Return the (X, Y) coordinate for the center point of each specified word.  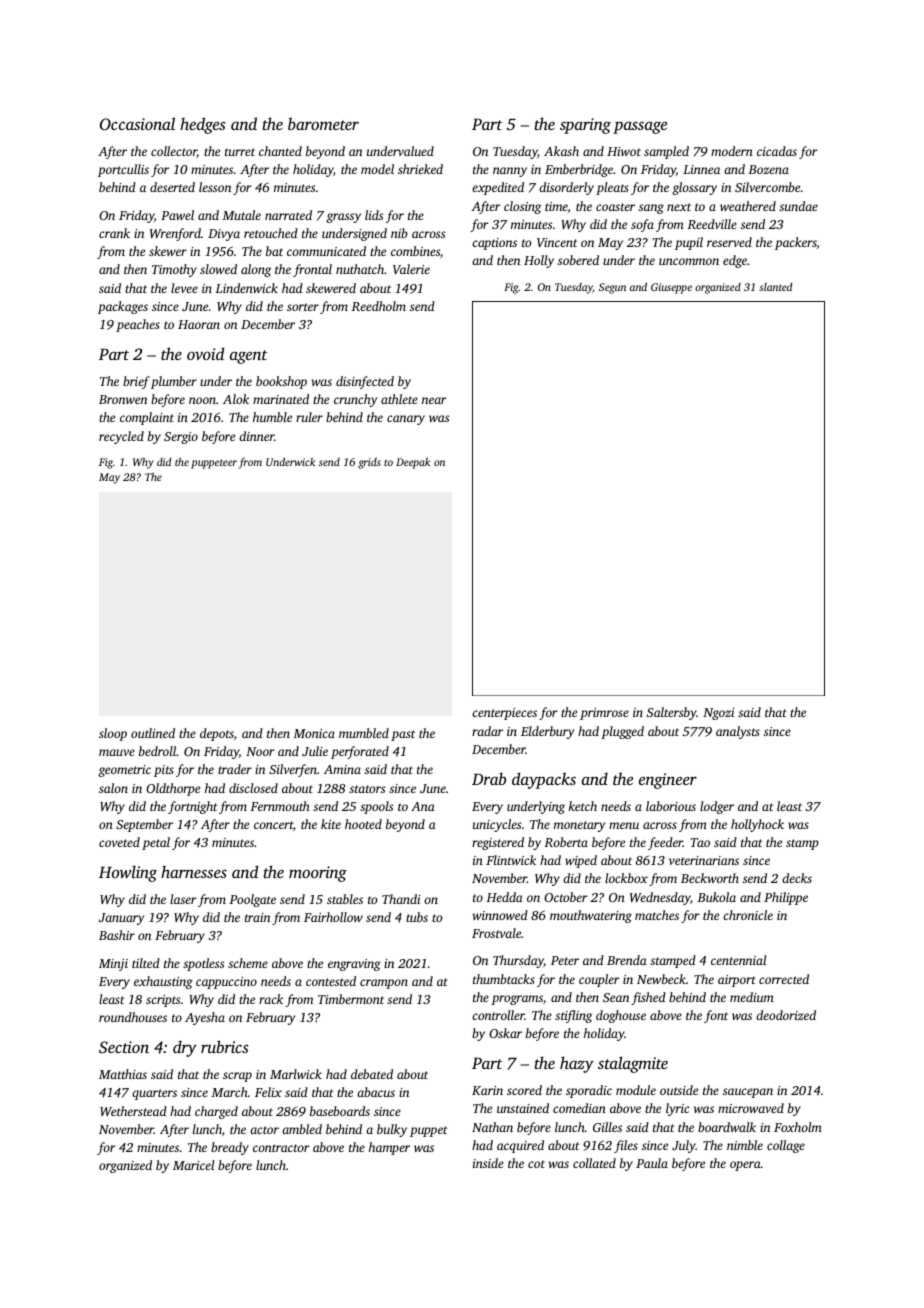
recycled (121, 437)
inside (488, 1163)
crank (114, 233)
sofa (642, 225)
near (434, 400)
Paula (652, 1163)
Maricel (193, 1165)
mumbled (364, 733)
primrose (604, 714)
